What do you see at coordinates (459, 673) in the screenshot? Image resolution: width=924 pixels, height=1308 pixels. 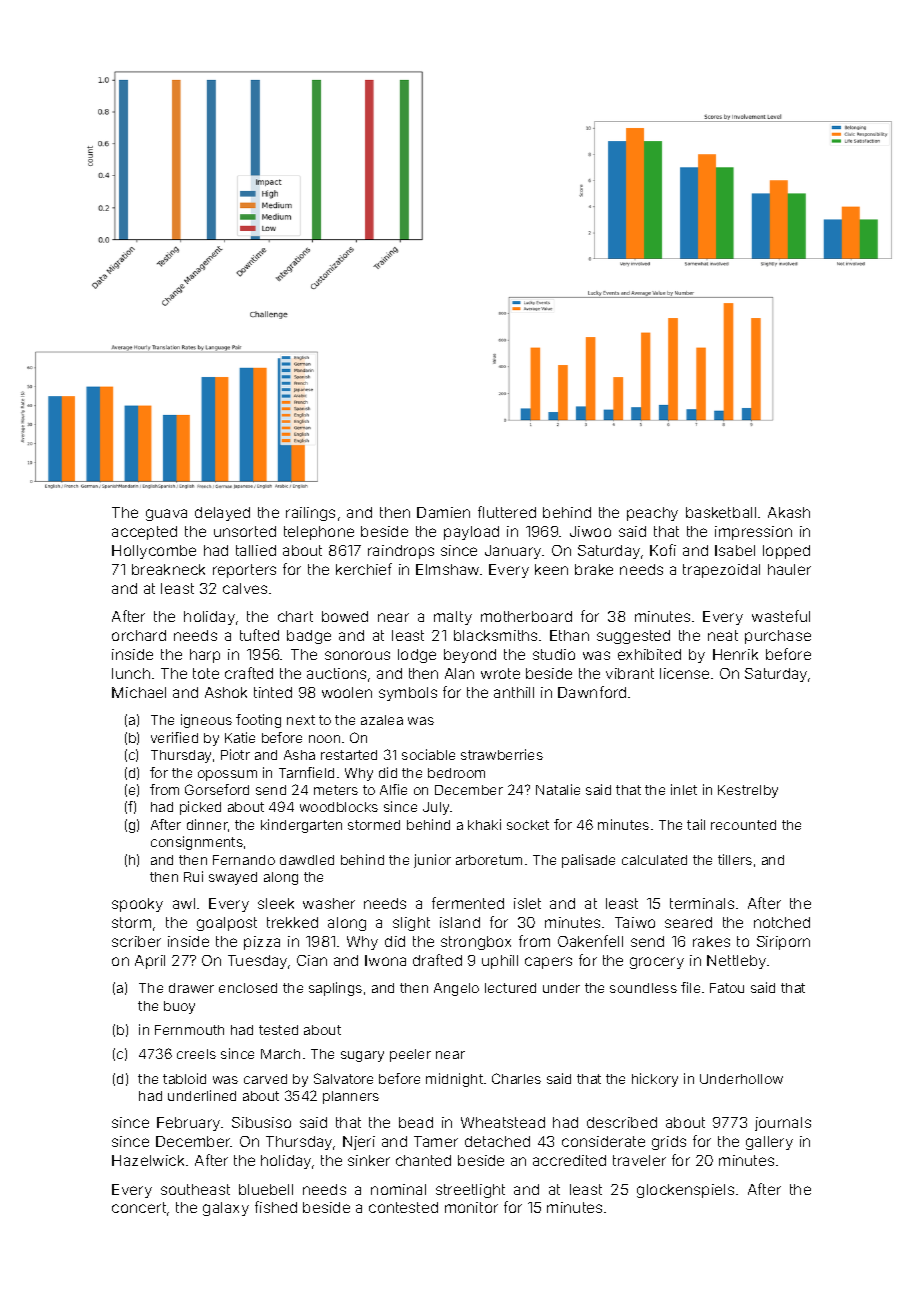 I see `Alan` at bounding box center [459, 673].
